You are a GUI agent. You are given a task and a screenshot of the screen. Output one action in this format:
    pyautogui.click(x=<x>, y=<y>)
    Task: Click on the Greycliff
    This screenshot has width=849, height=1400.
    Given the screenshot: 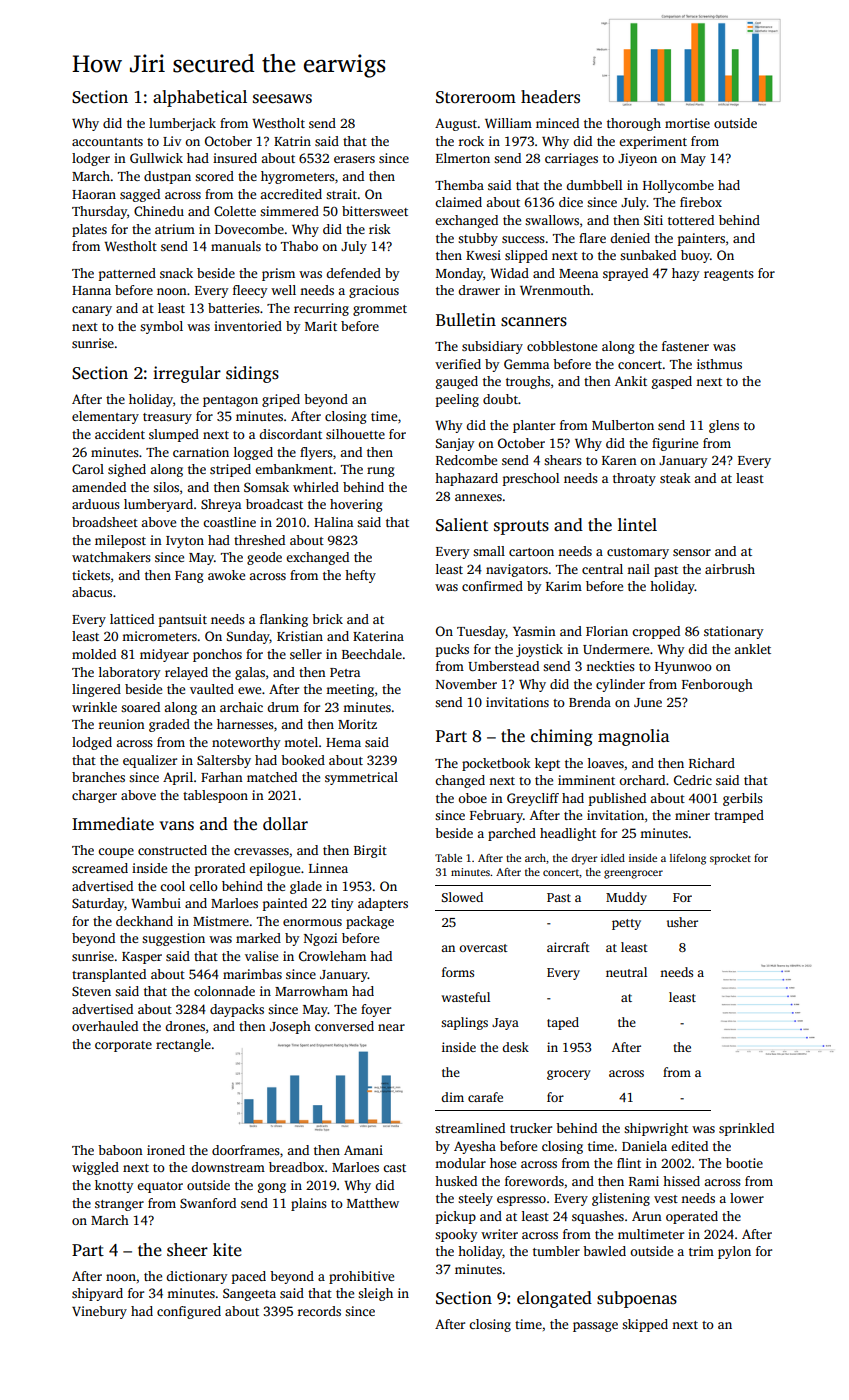 What is the action you would take?
    pyautogui.click(x=533, y=799)
